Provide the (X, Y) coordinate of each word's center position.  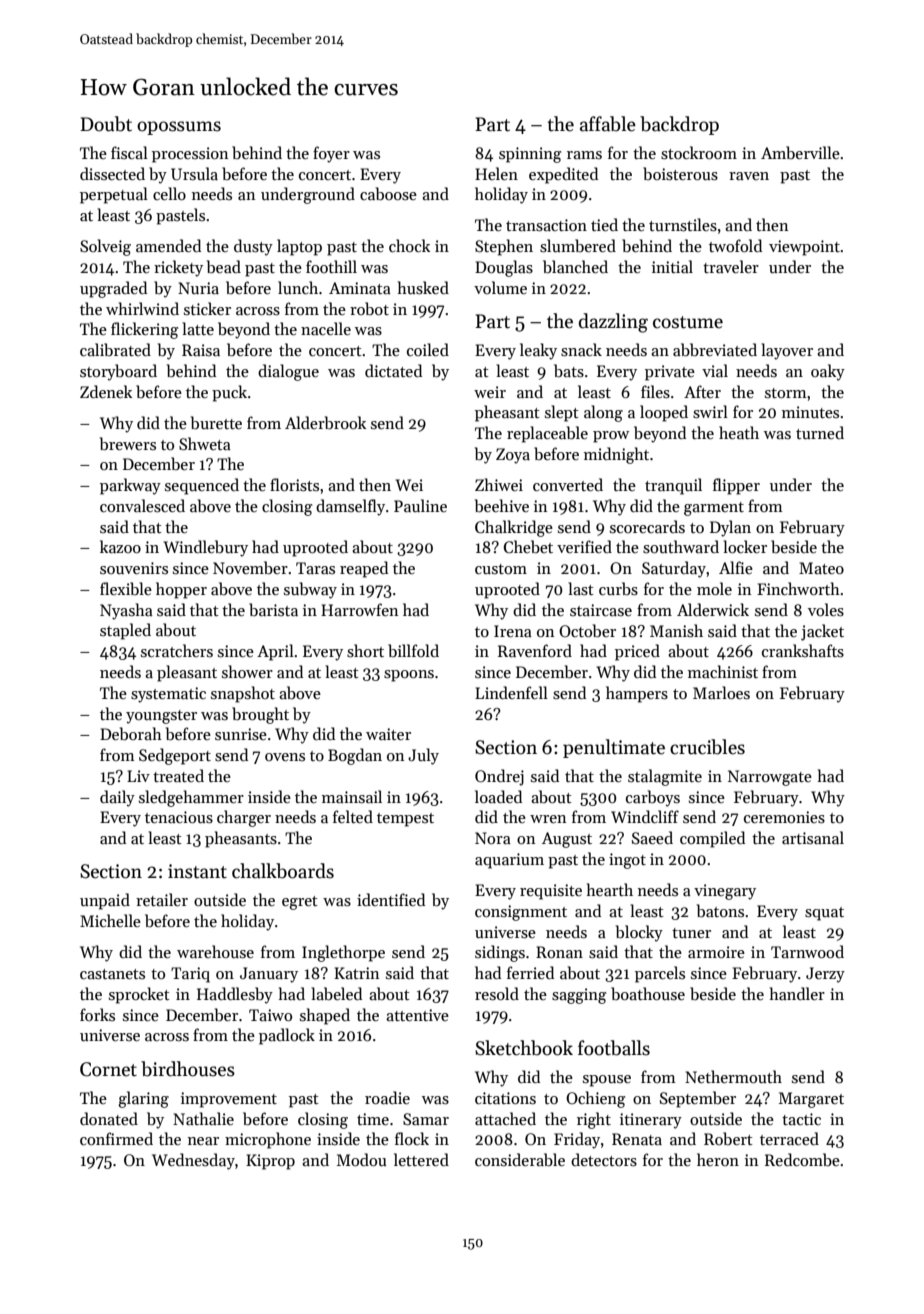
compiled (712, 839)
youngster (161, 717)
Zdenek (106, 391)
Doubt (106, 124)
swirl (710, 412)
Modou (362, 1159)
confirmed (116, 1138)
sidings (500, 953)
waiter (388, 734)
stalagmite (665, 777)
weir (490, 392)
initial (672, 266)
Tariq (190, 975)
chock (409, 245)
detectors (604, 1160)
